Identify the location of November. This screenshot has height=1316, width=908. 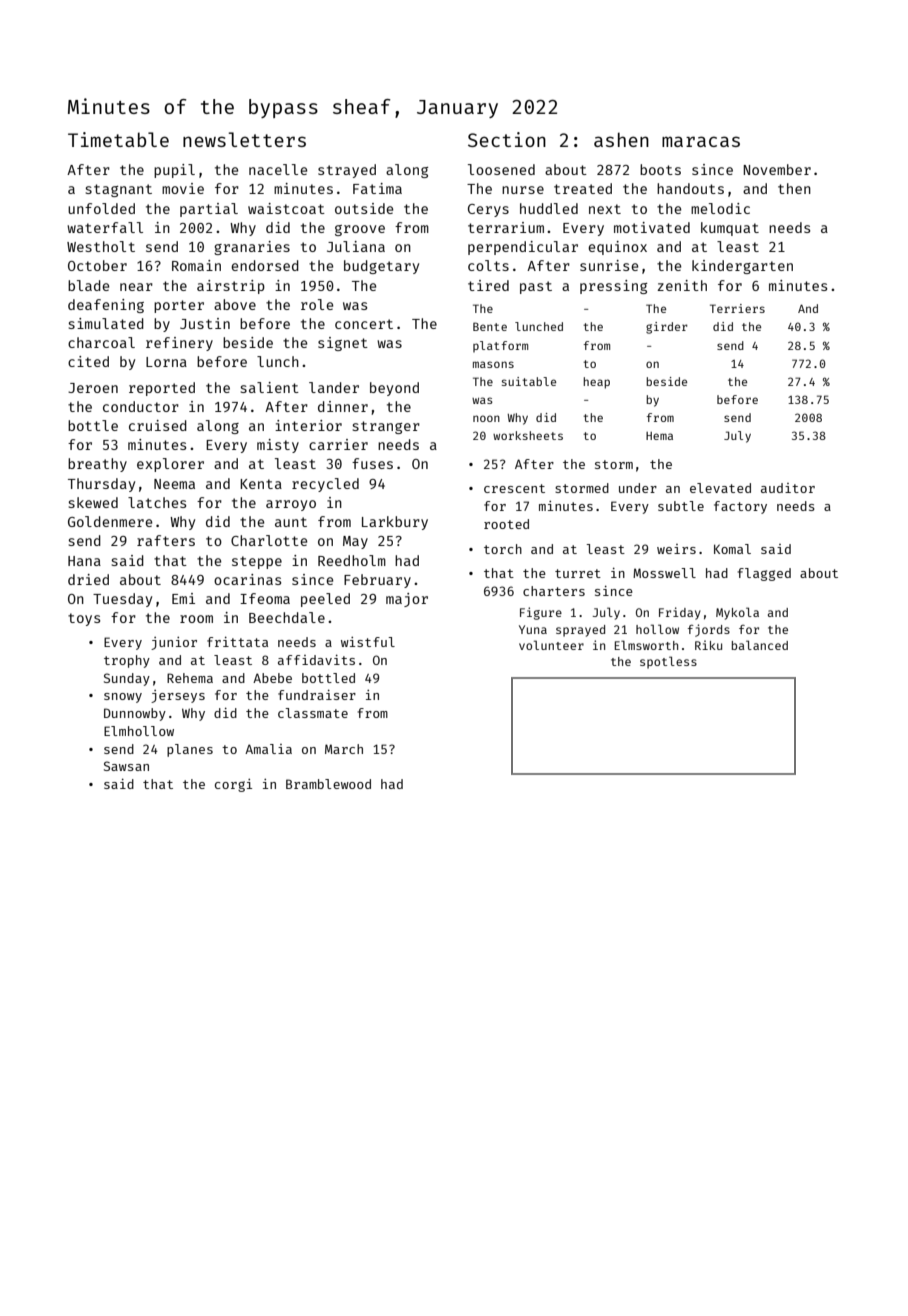
(777, 169).
